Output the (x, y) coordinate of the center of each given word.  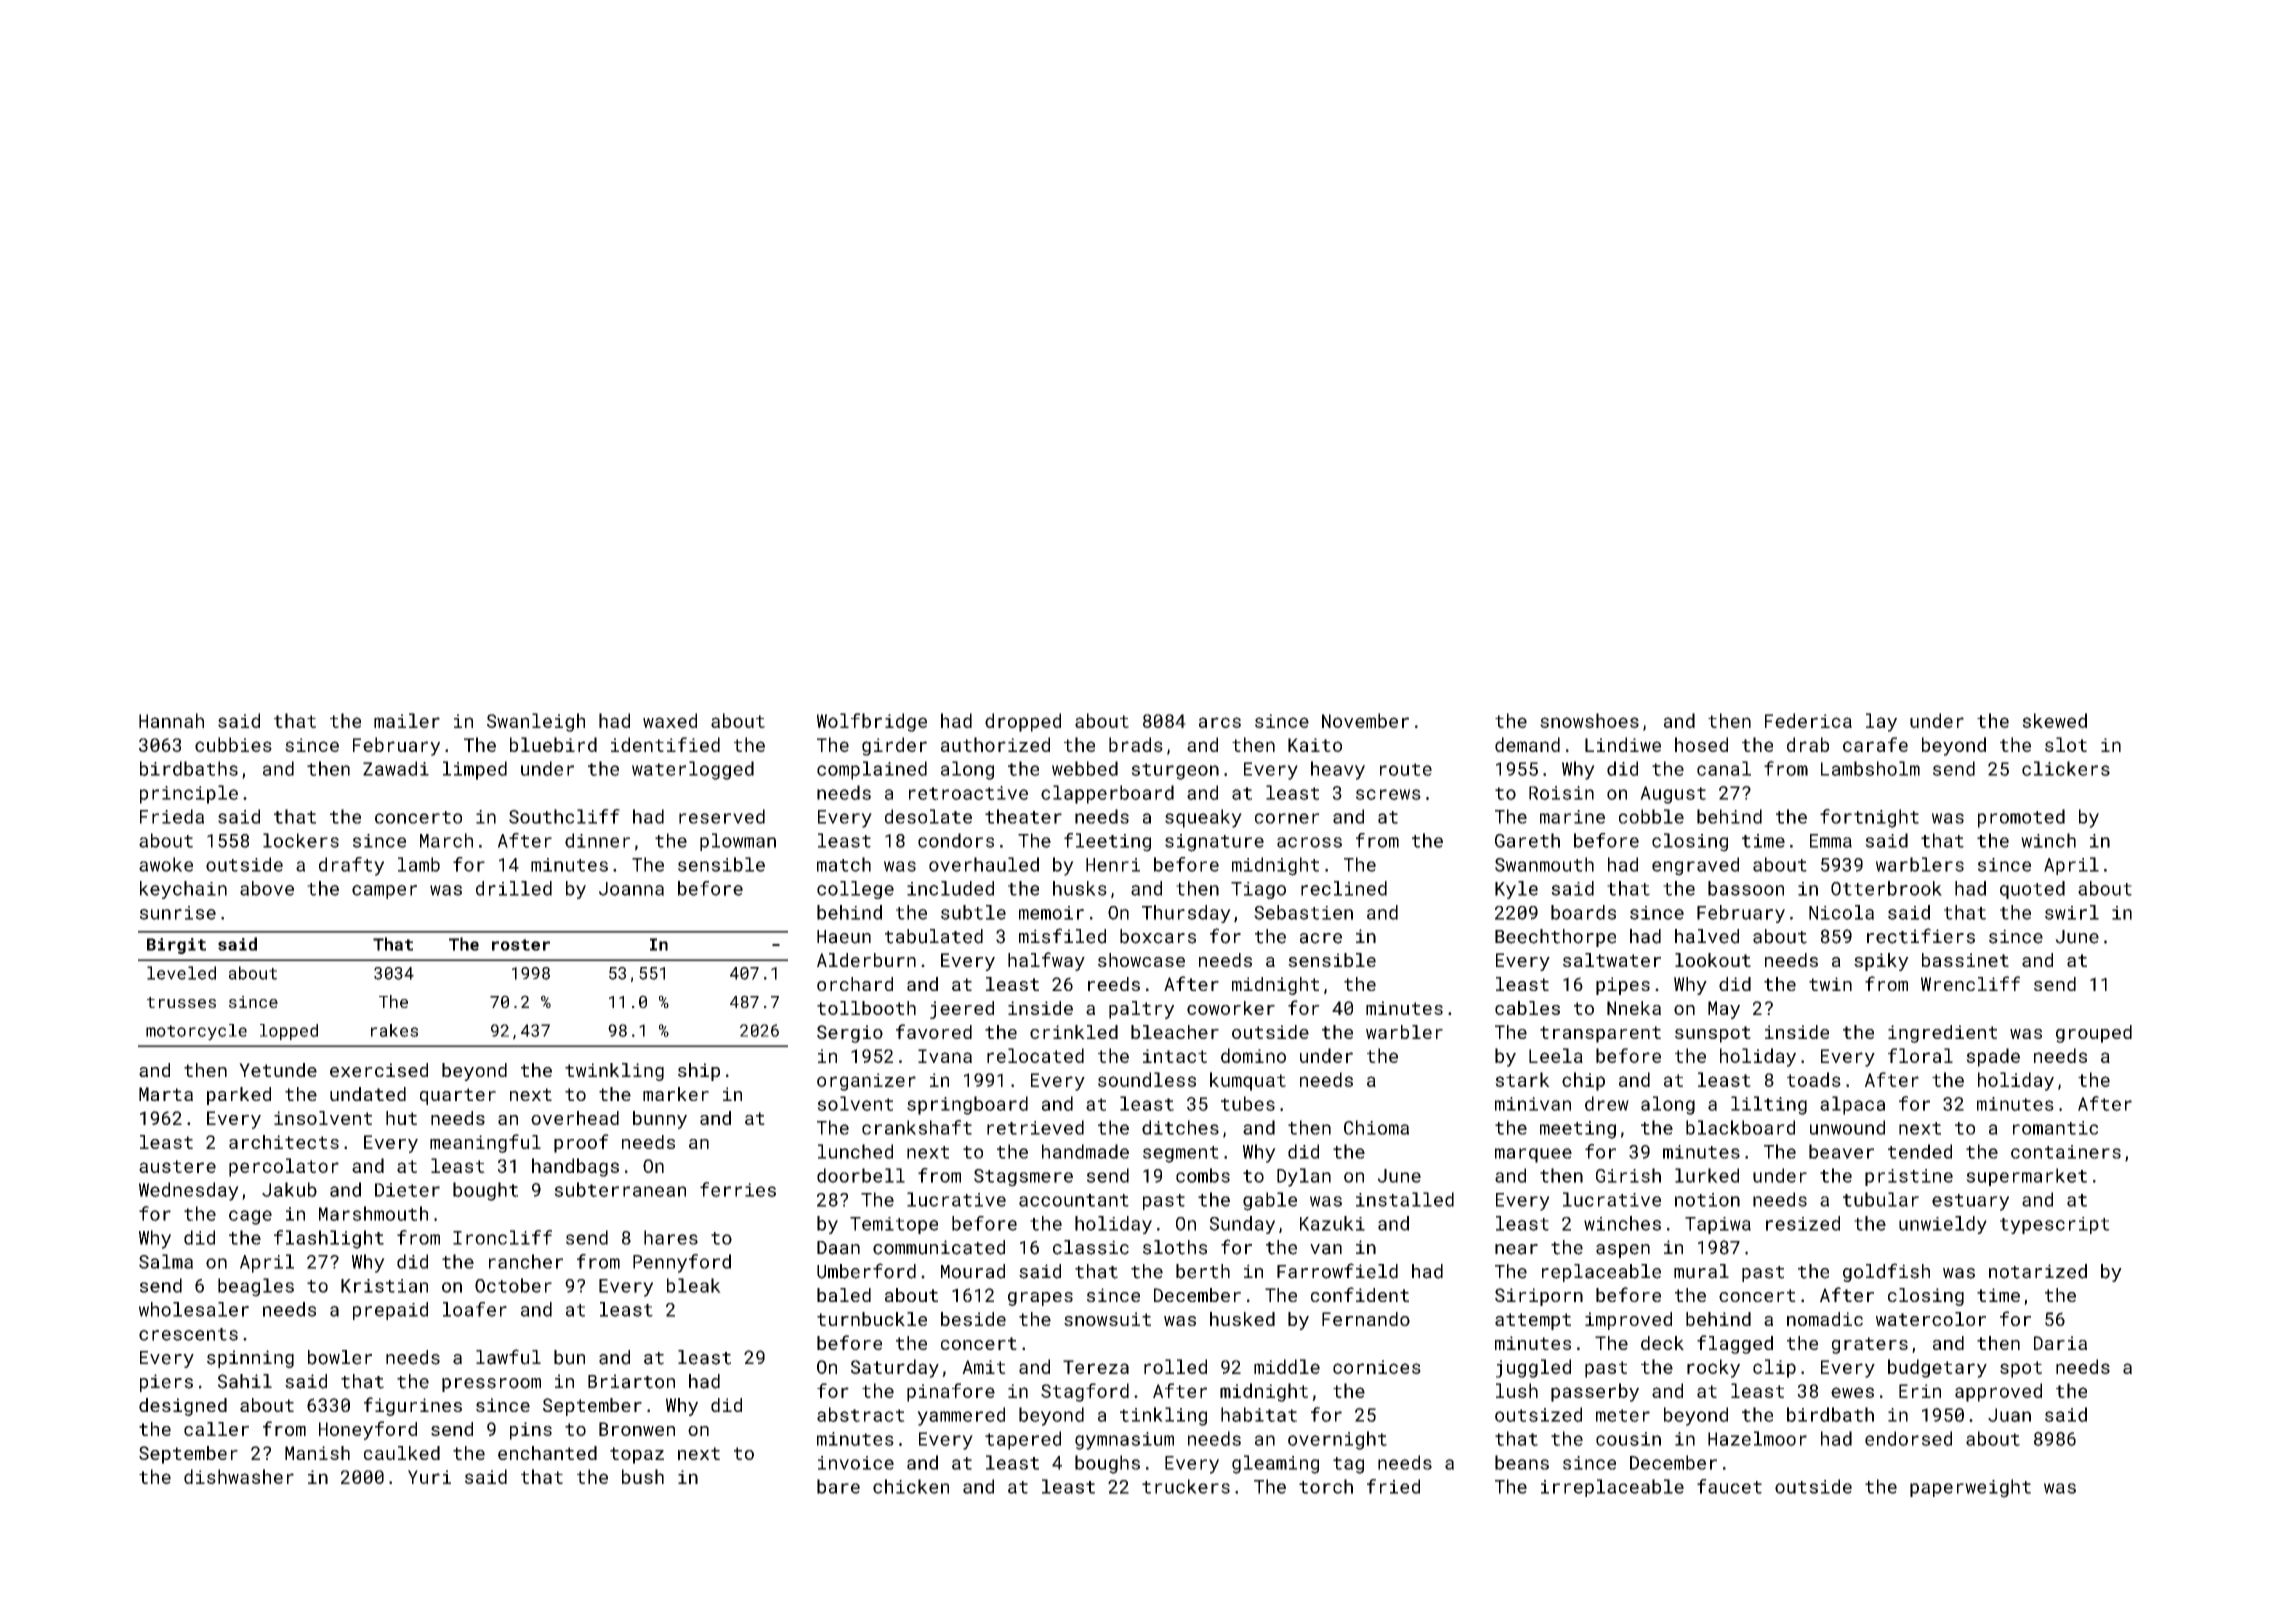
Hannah (171, 720)
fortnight (1869, 818)
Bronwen (637, 1429)
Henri (1113, 865)
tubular (1881, 1199)
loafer (475, 1309)
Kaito (1315, 745)
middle (1287, 1366)
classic (1091, 1247)
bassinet (1965, 960)
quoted (2032, 890)
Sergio (850, 1034)
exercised (379, 1070)
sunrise (178, 913)
